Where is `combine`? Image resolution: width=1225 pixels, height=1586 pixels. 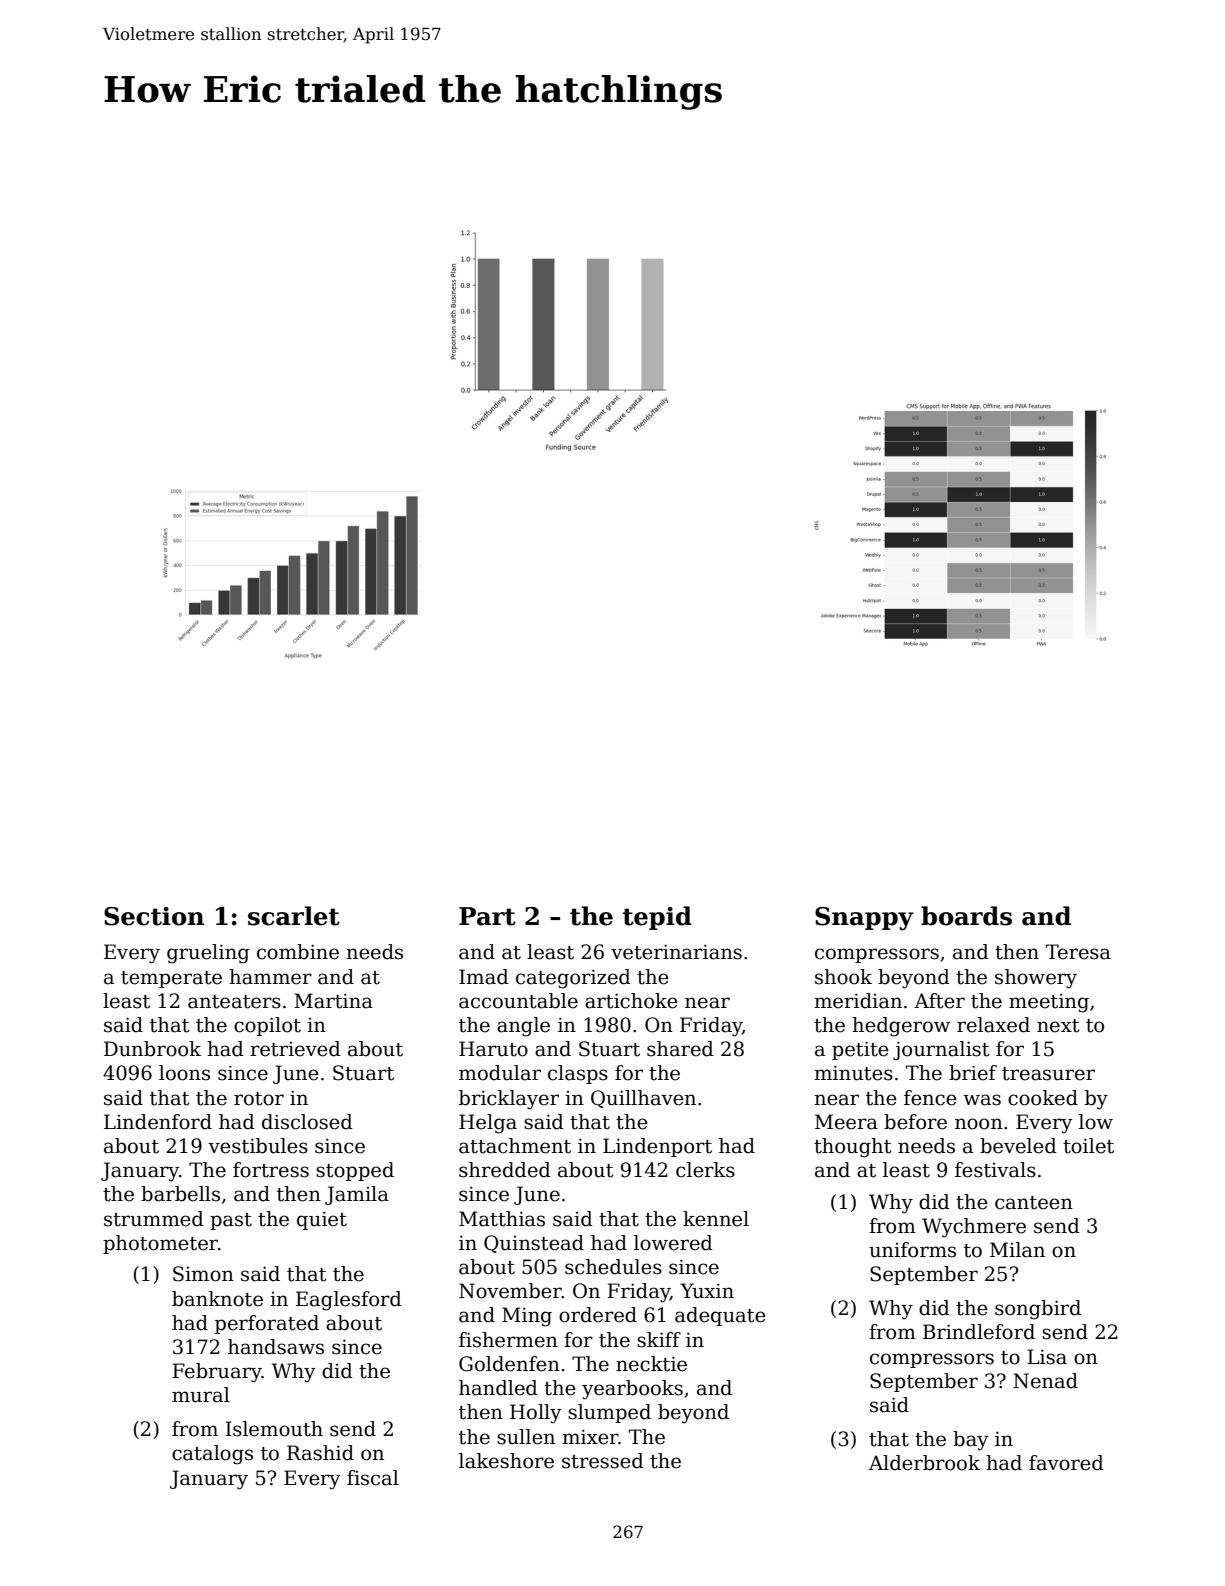 combine is located at coordinates (298, 952).
